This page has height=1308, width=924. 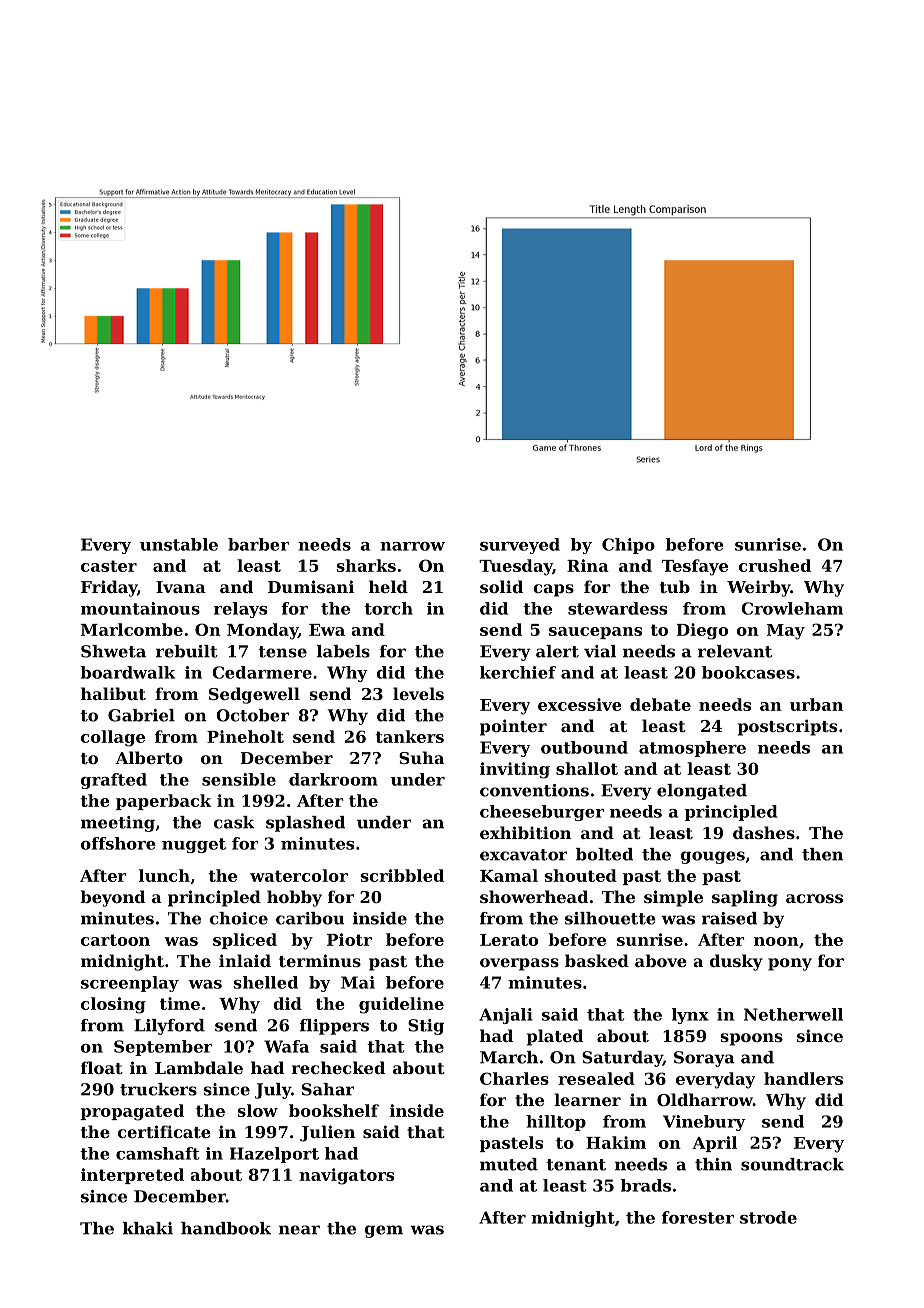 What do you see at coordinates (179, 544) in the page?
I see `unstable` at bounding box center [179, 544].
